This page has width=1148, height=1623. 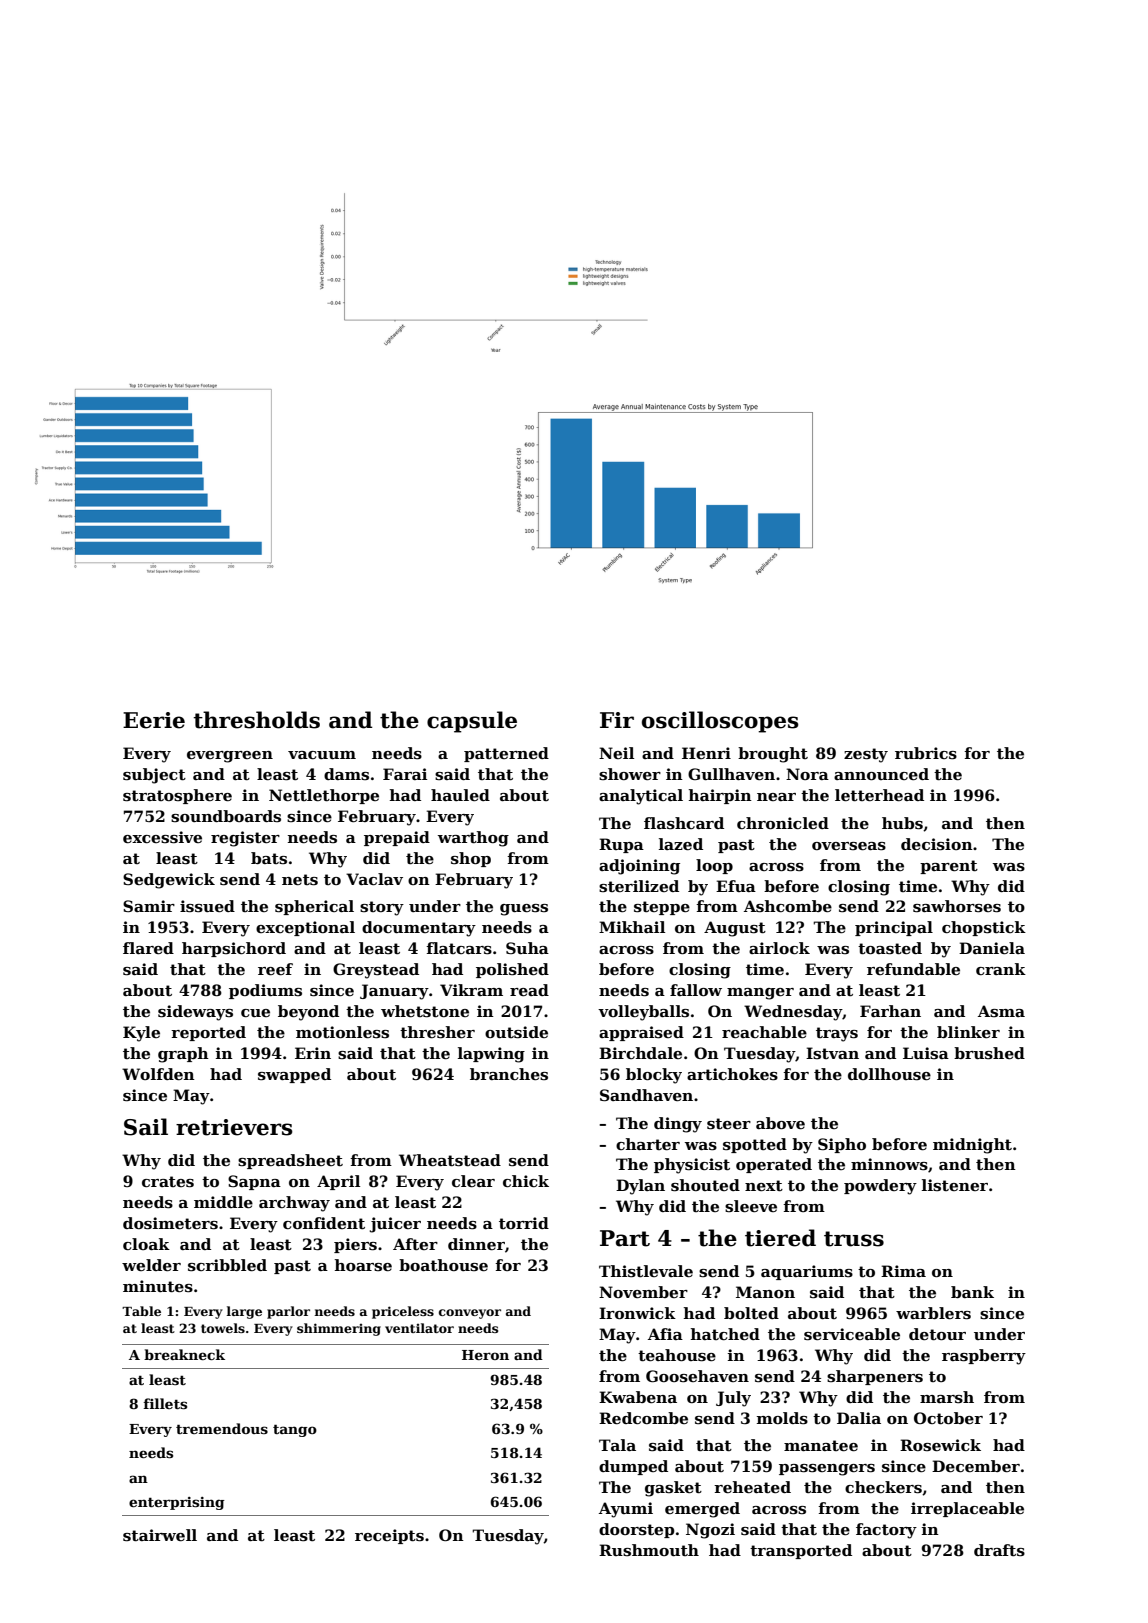 I want to click on Rushmouth, so click(x=649, y=1550).
